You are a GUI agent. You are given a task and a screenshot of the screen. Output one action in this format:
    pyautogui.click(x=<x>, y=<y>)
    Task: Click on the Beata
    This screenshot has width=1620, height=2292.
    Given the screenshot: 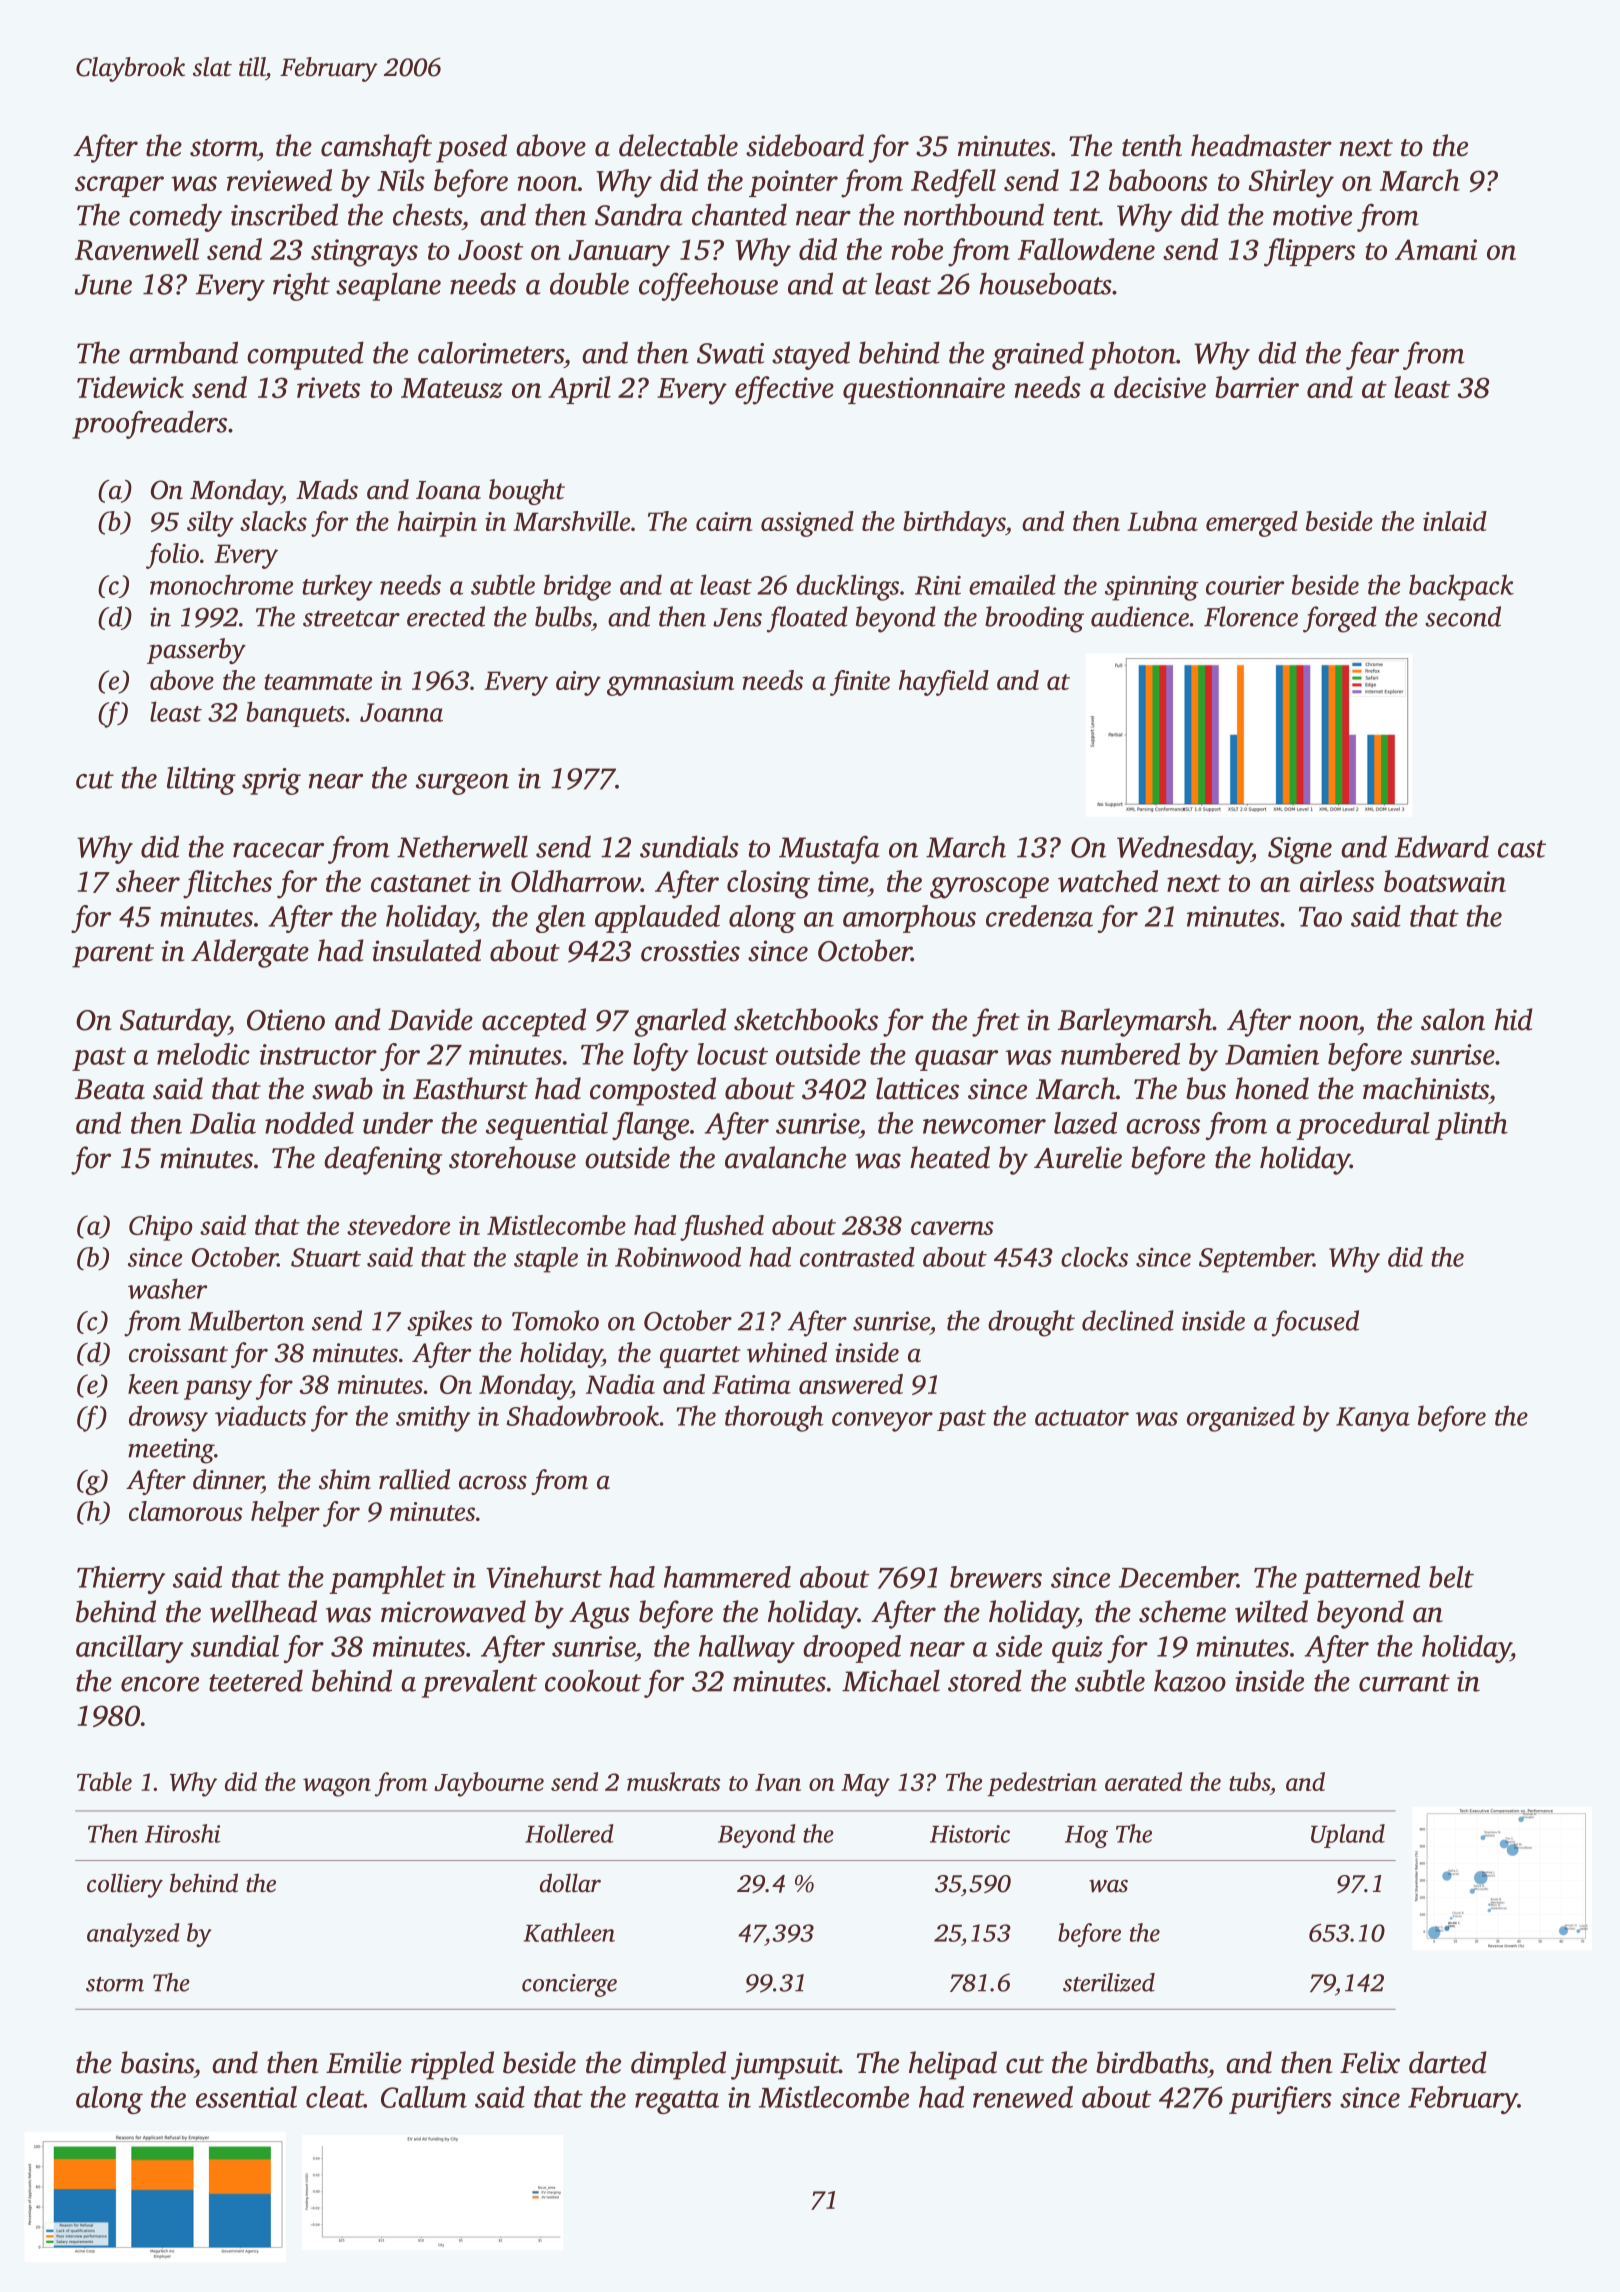 What is the action you would take?
    pyautogui.click(x=110, y=1089)
